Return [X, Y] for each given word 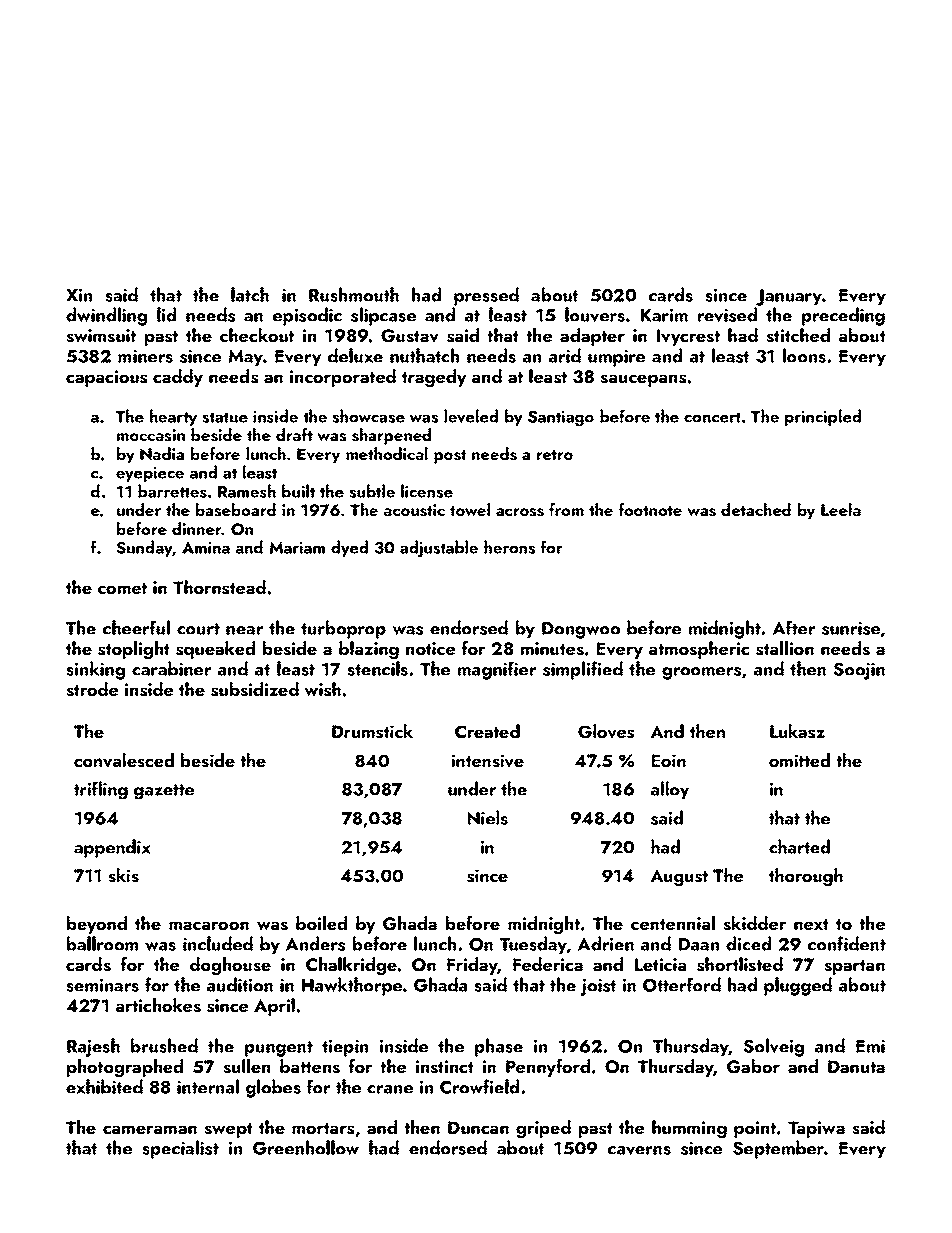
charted [799, 846]
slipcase [383, 316]
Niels [488, 817]
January [789, 297]
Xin [79, 295]
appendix [112, 848]
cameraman [150, 1129]
